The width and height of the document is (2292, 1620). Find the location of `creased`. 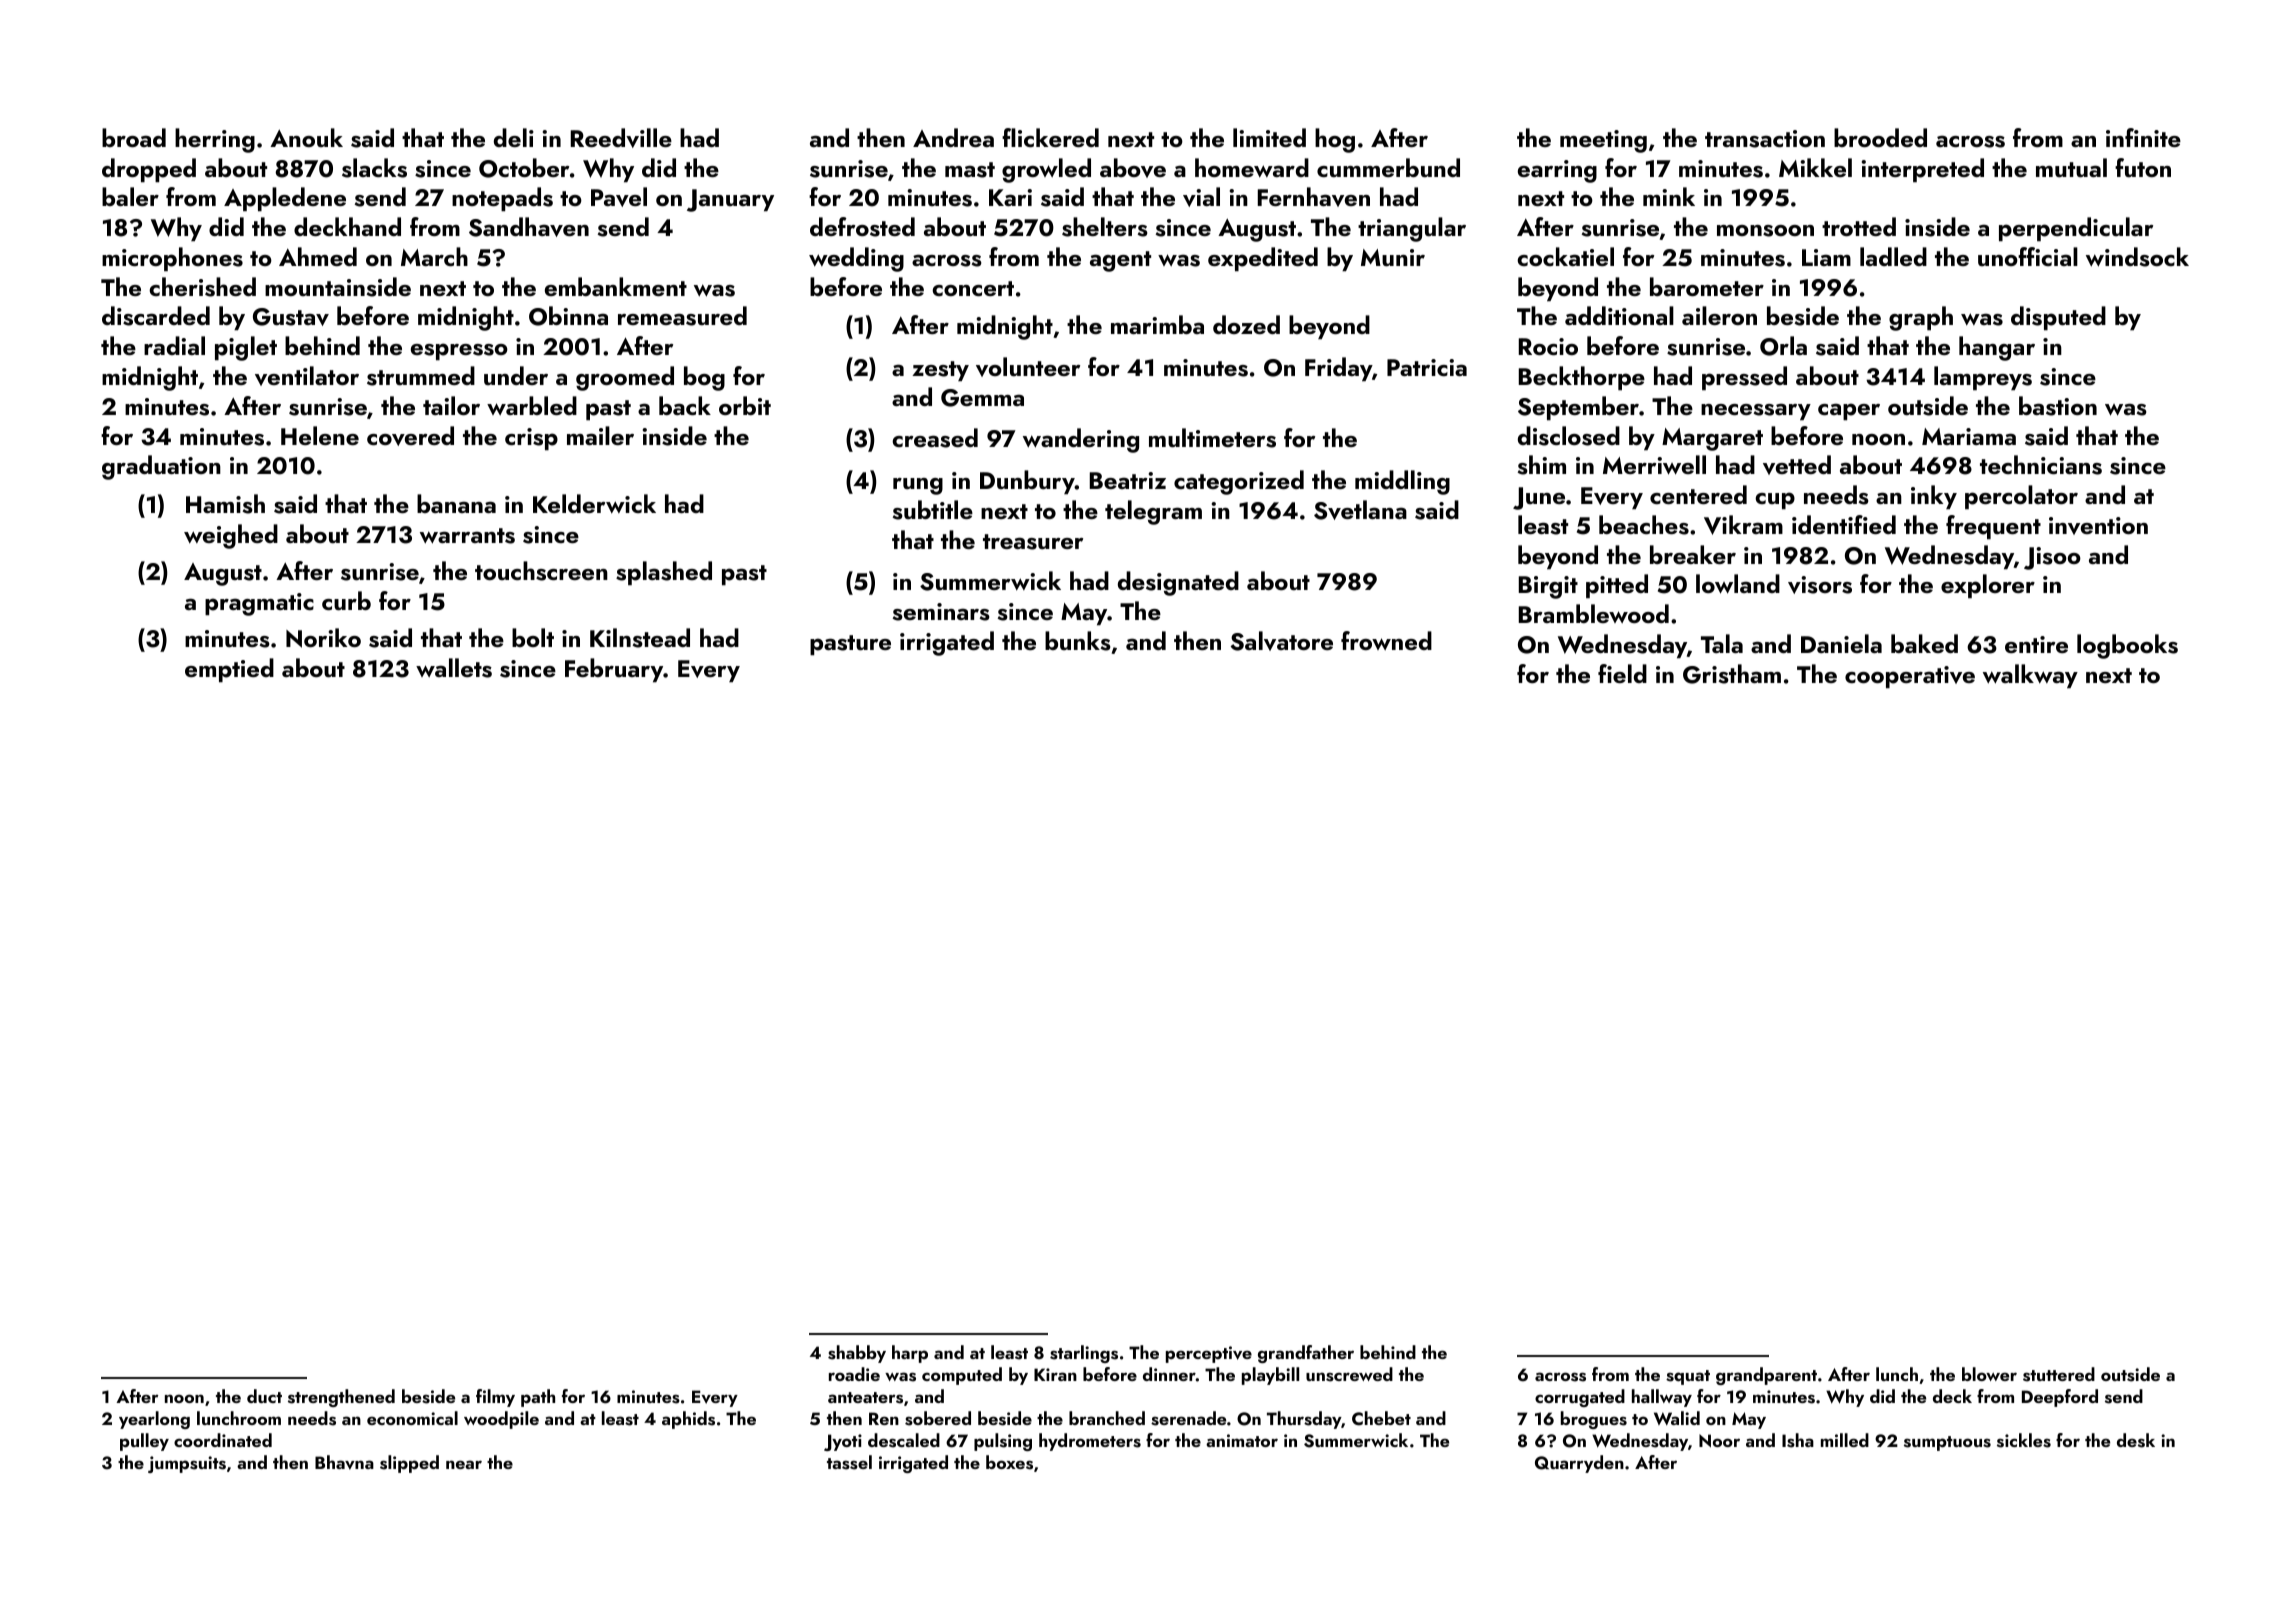

creased is located at coordinates (935, 438).
